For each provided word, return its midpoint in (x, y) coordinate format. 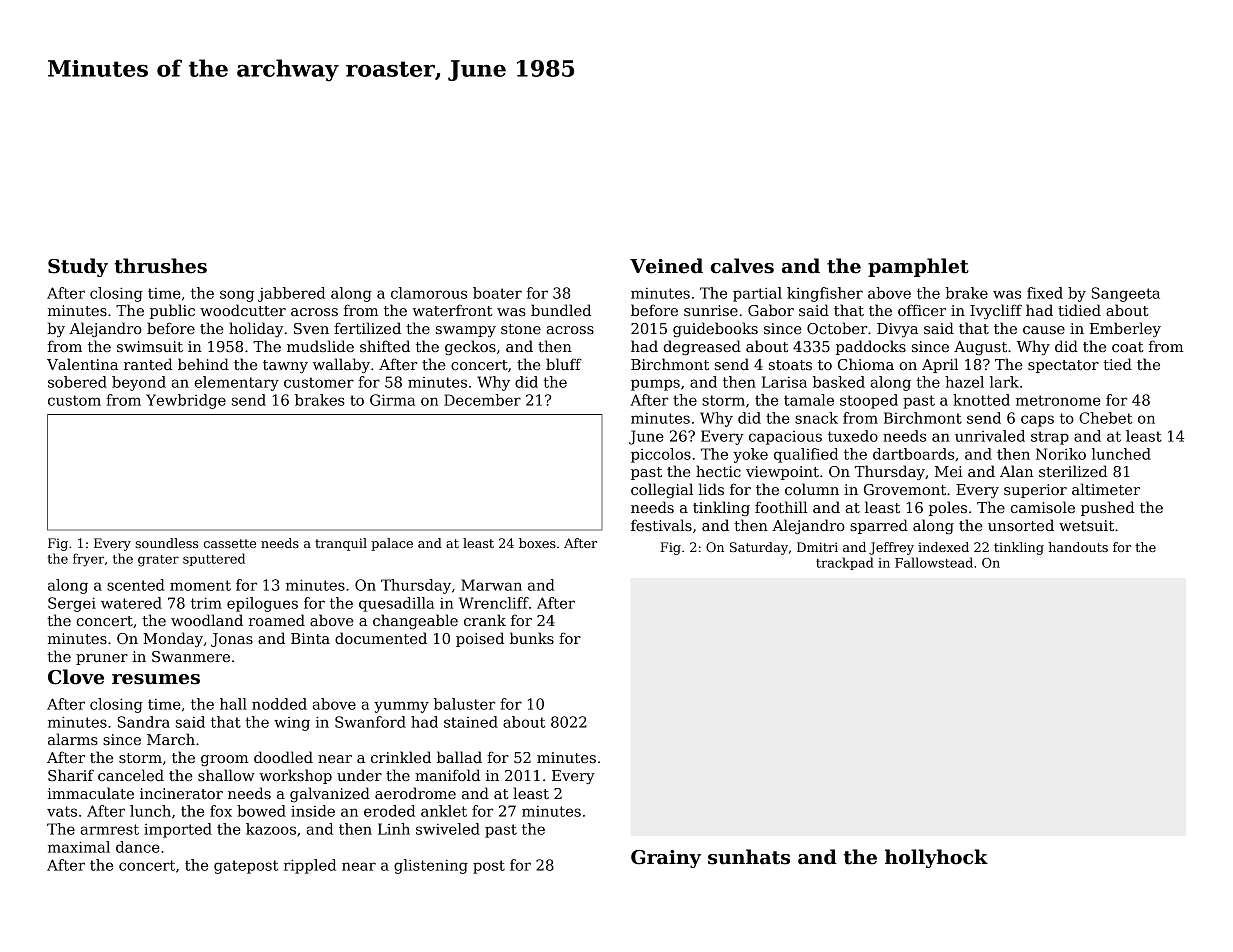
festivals (661, 525)
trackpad (845, 563)
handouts (1078, 547)
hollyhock (936, 858)
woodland (207, 620)
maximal (79, 847)
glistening (431, 866)
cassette (230, 543)
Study (78, 267)
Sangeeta (1125, 294)
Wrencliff (494, 603)
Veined (666, 266)
